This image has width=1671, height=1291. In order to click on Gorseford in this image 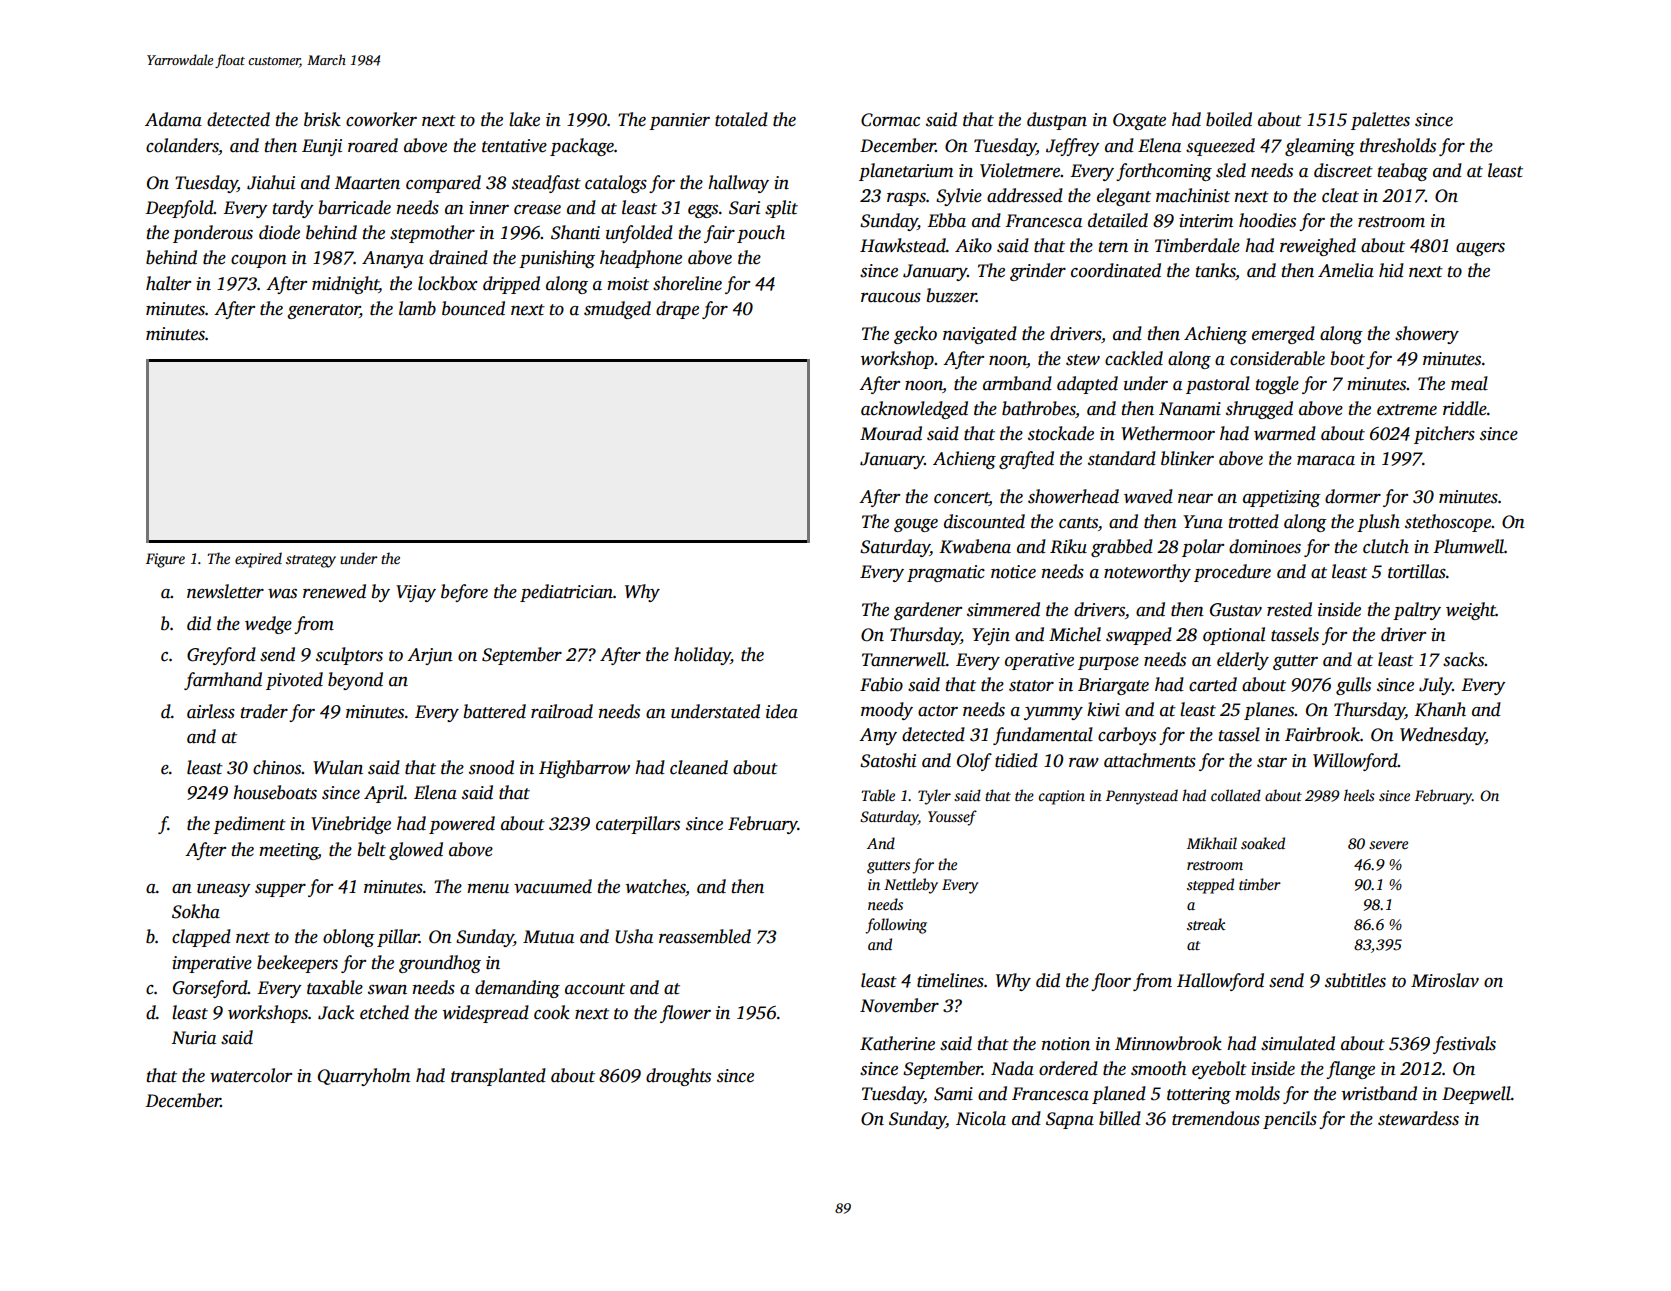, I will do `click(210, 989)`.
